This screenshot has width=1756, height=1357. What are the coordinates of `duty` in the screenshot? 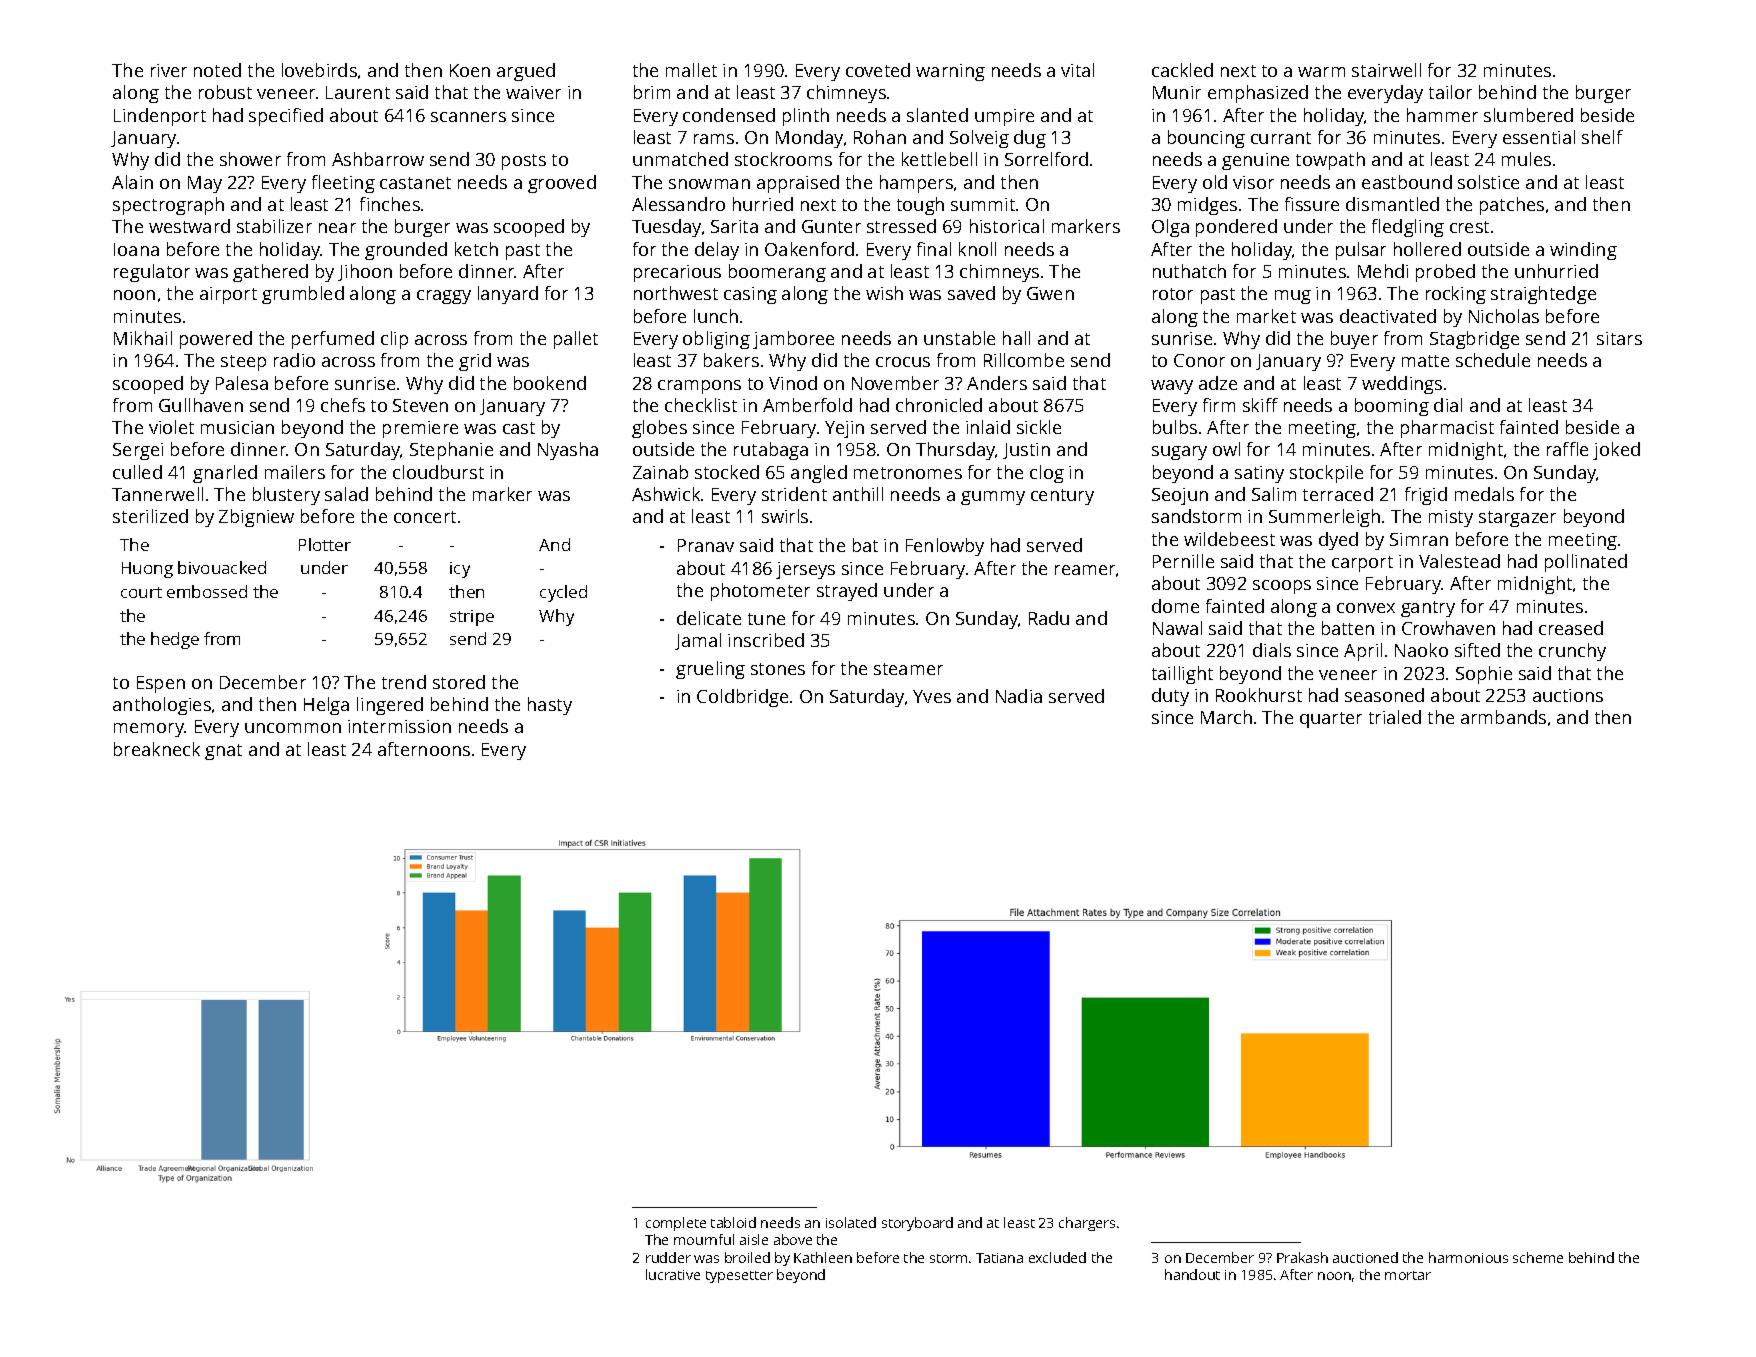 It's located at (1170, 697).
